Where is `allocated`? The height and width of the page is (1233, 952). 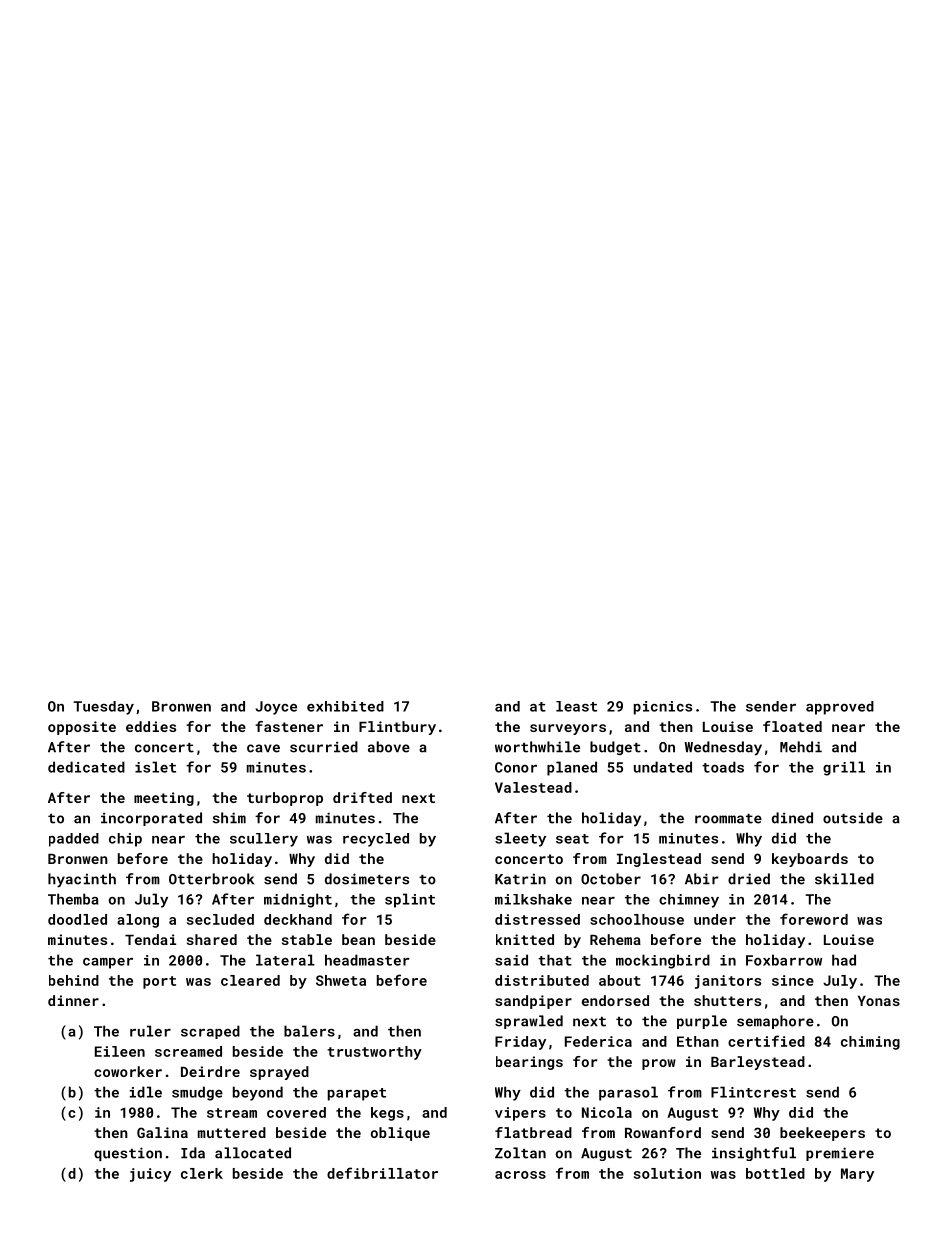 allocated is located at coordinates (253, 1153).
